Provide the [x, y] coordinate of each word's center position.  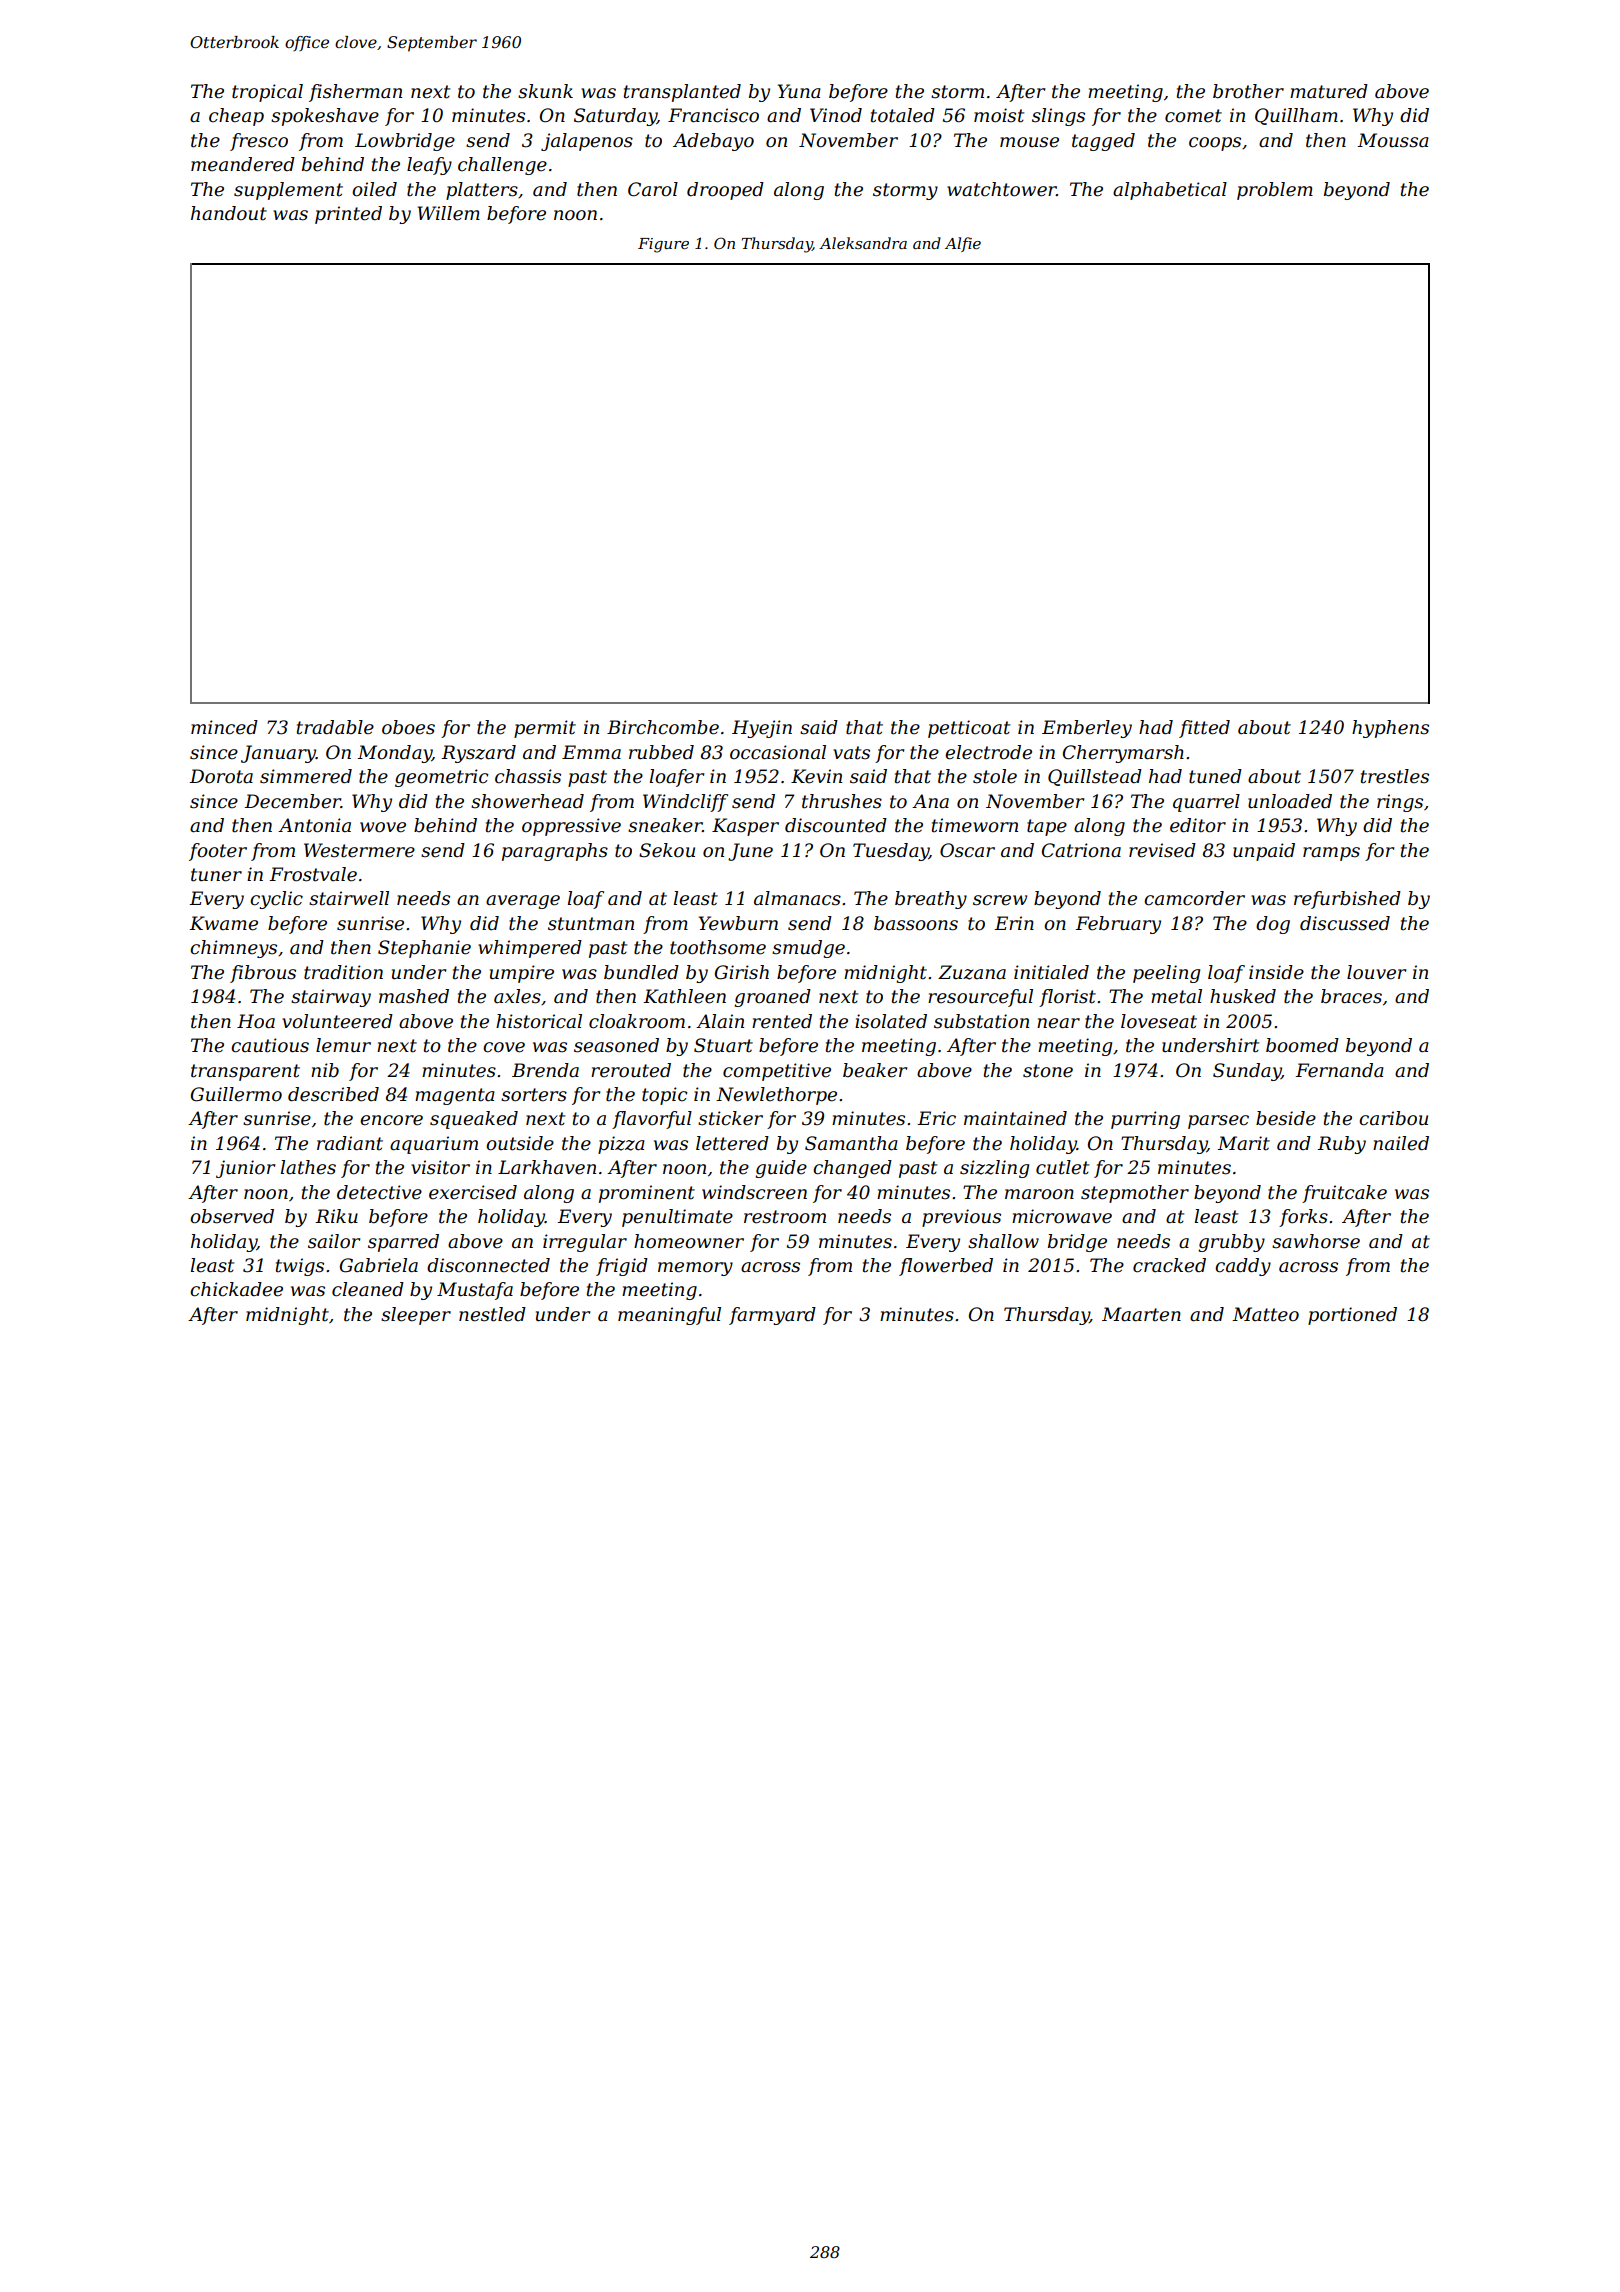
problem [1275, 191]
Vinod [836, 115]
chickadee [236, 1289]
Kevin [816, 776]
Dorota [221, 776]
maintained [1015, 1118]
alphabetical [1170, 191]
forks [1303, 1218]
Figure [663, 245]
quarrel [1206, 803]
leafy [429, 166]
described [333, 1094]
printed [348, 215]
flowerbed [946, 1267]
